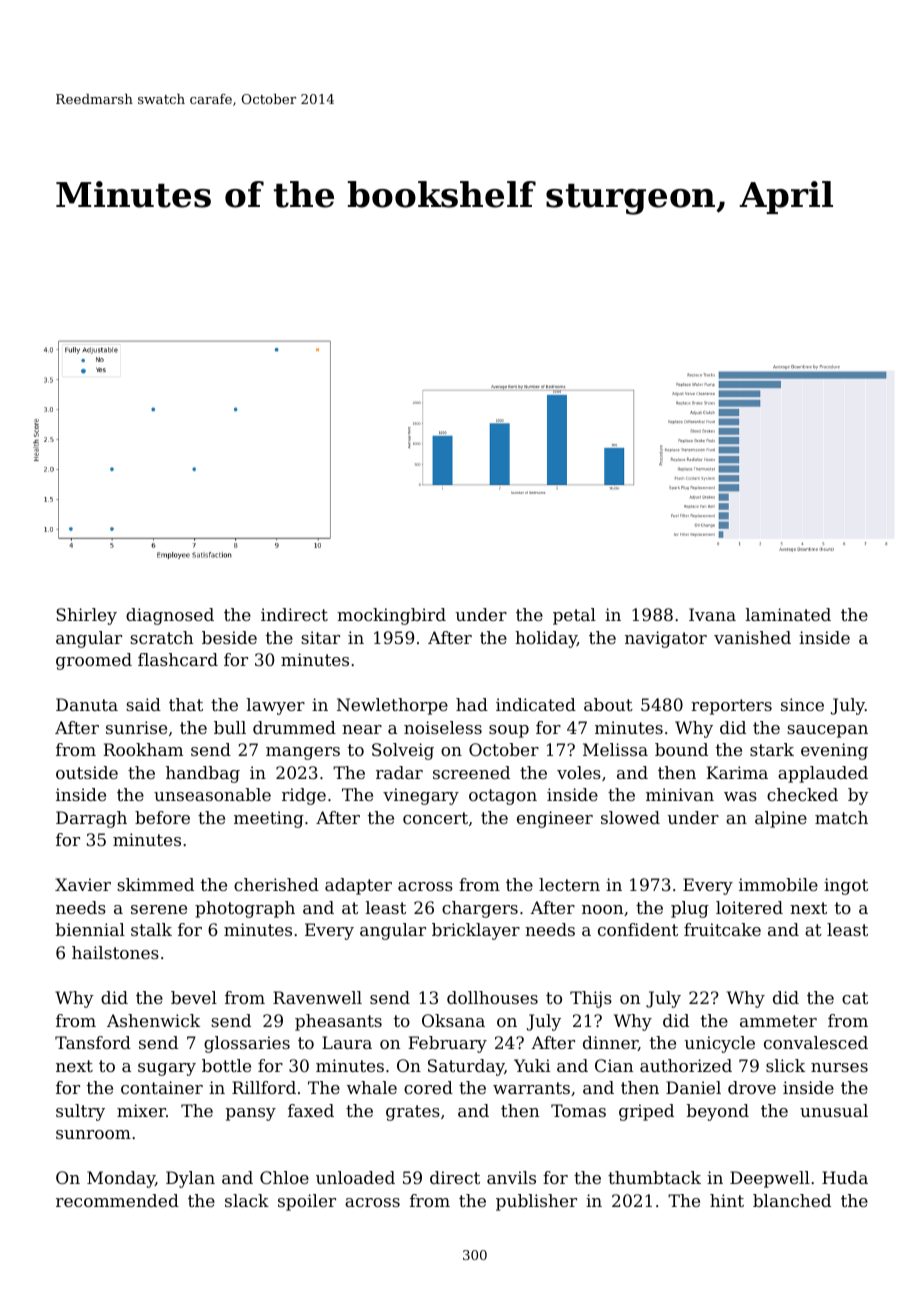 The width and height of the document is (924, 1311). I want to click on was, so click(740, 796).
